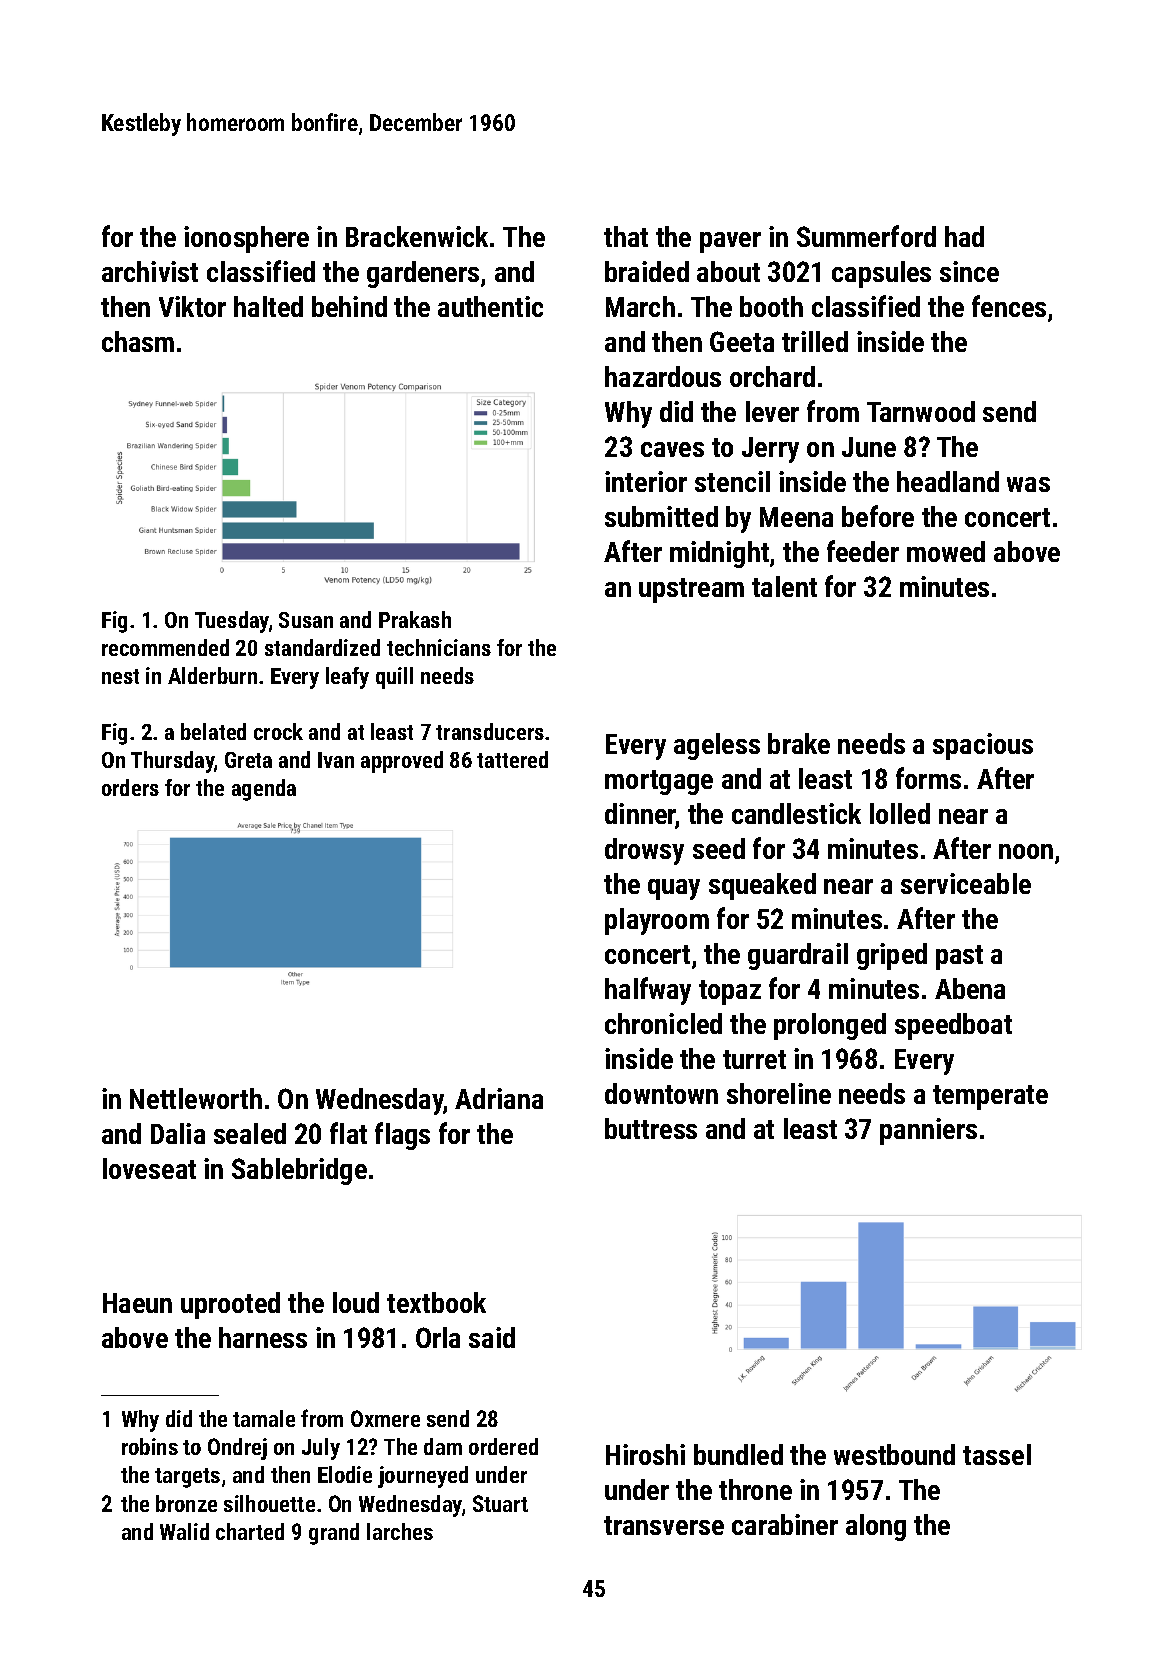 The height and width of the document is (1654, 1165). Describe the element at coordinates (149, 1168) in the document. I see `loveseat` at that location.
